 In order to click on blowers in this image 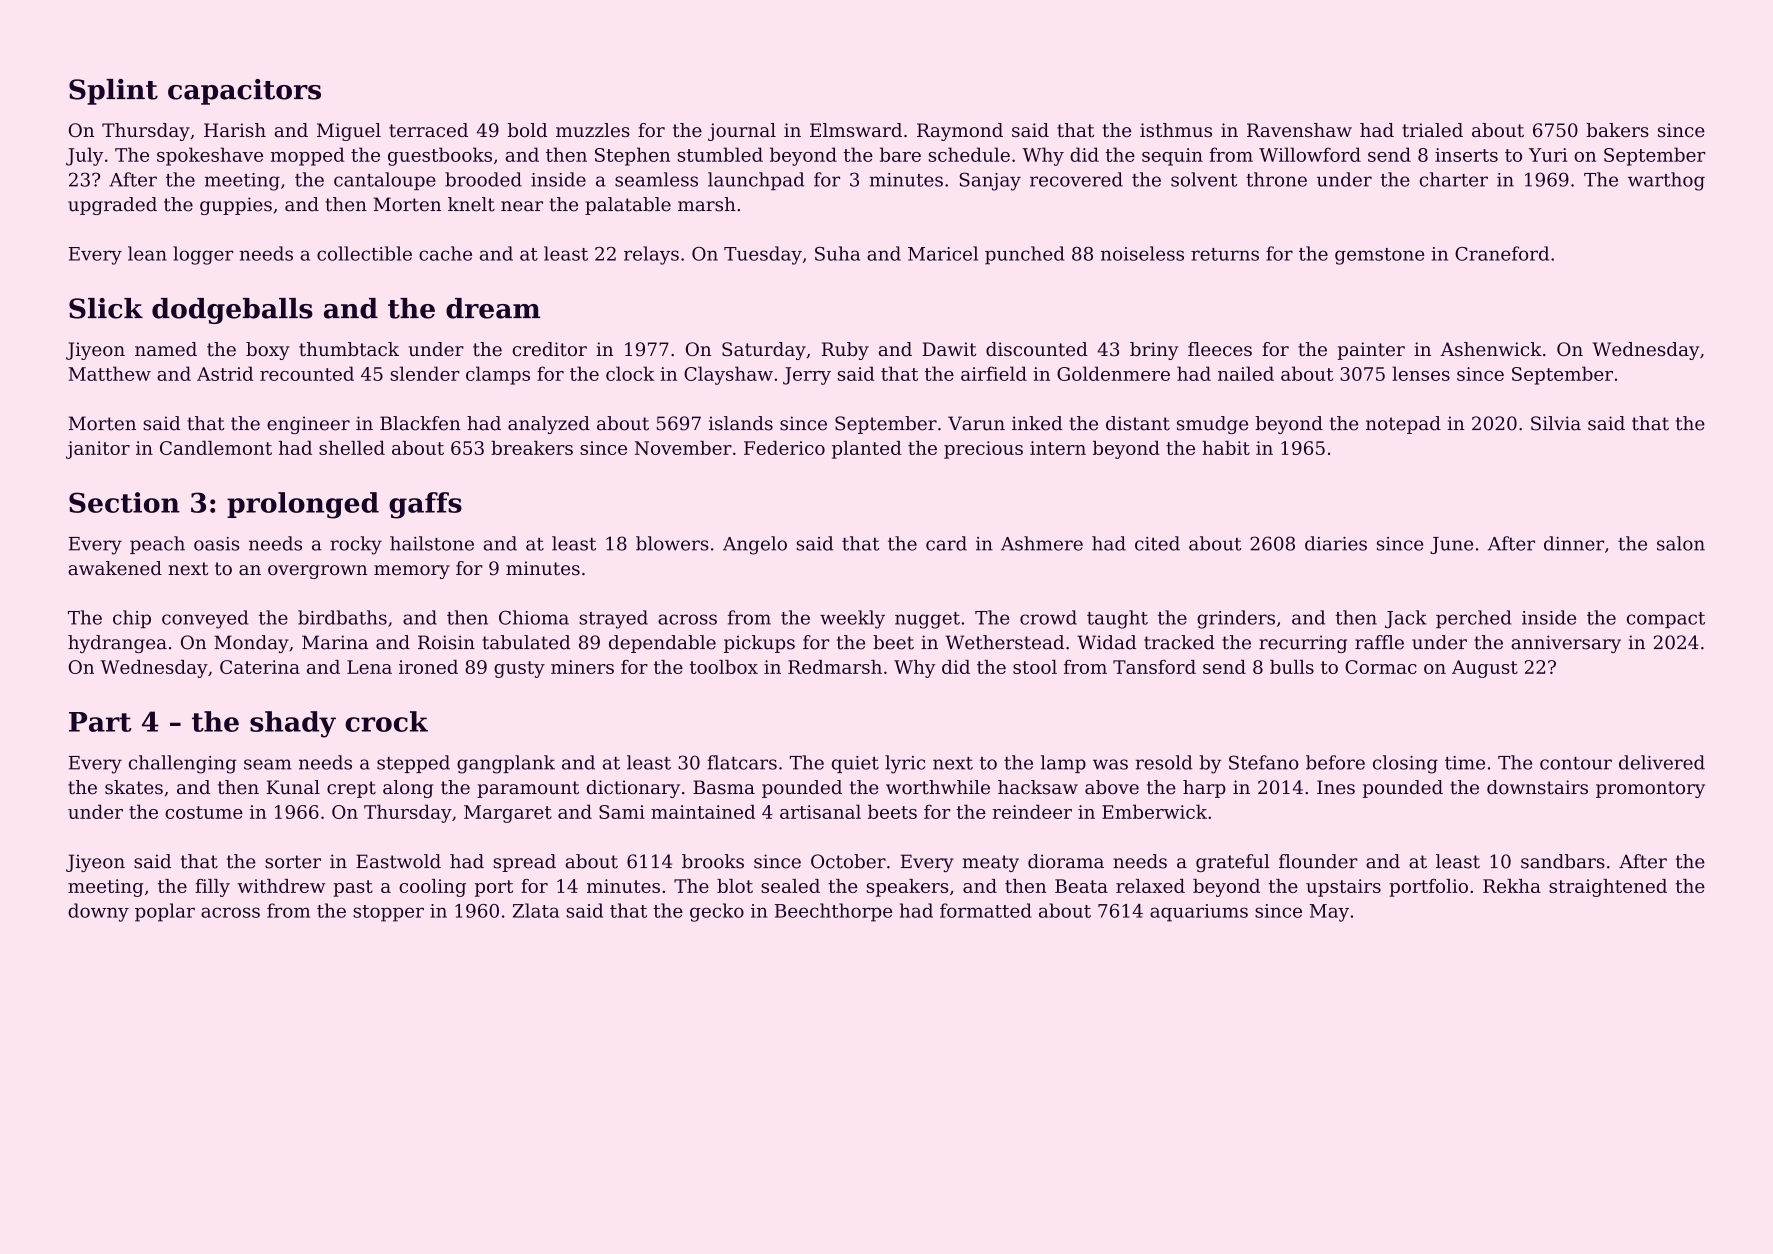, I will do `click(672, 543)`.
